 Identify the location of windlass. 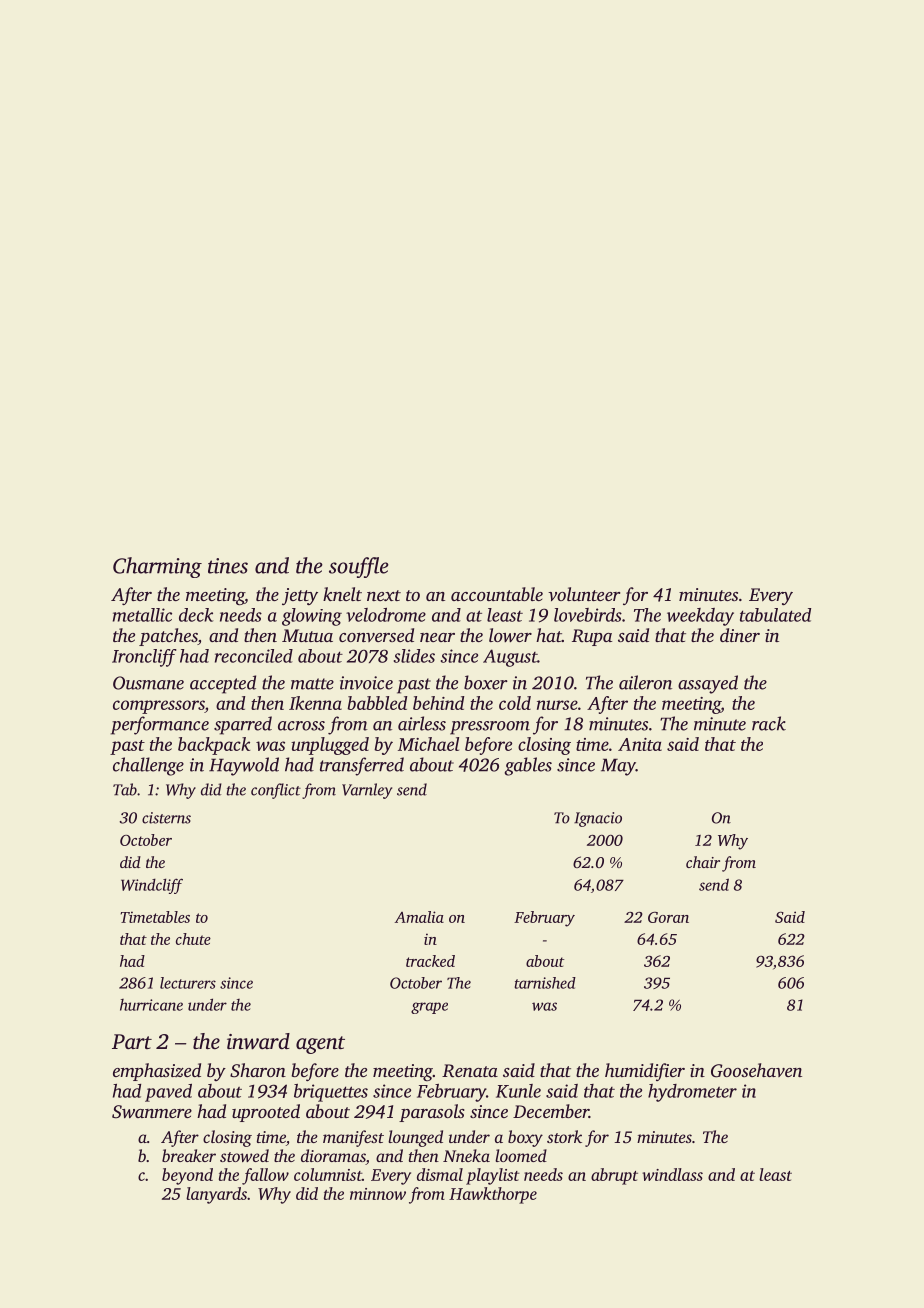
(672, 1174).
